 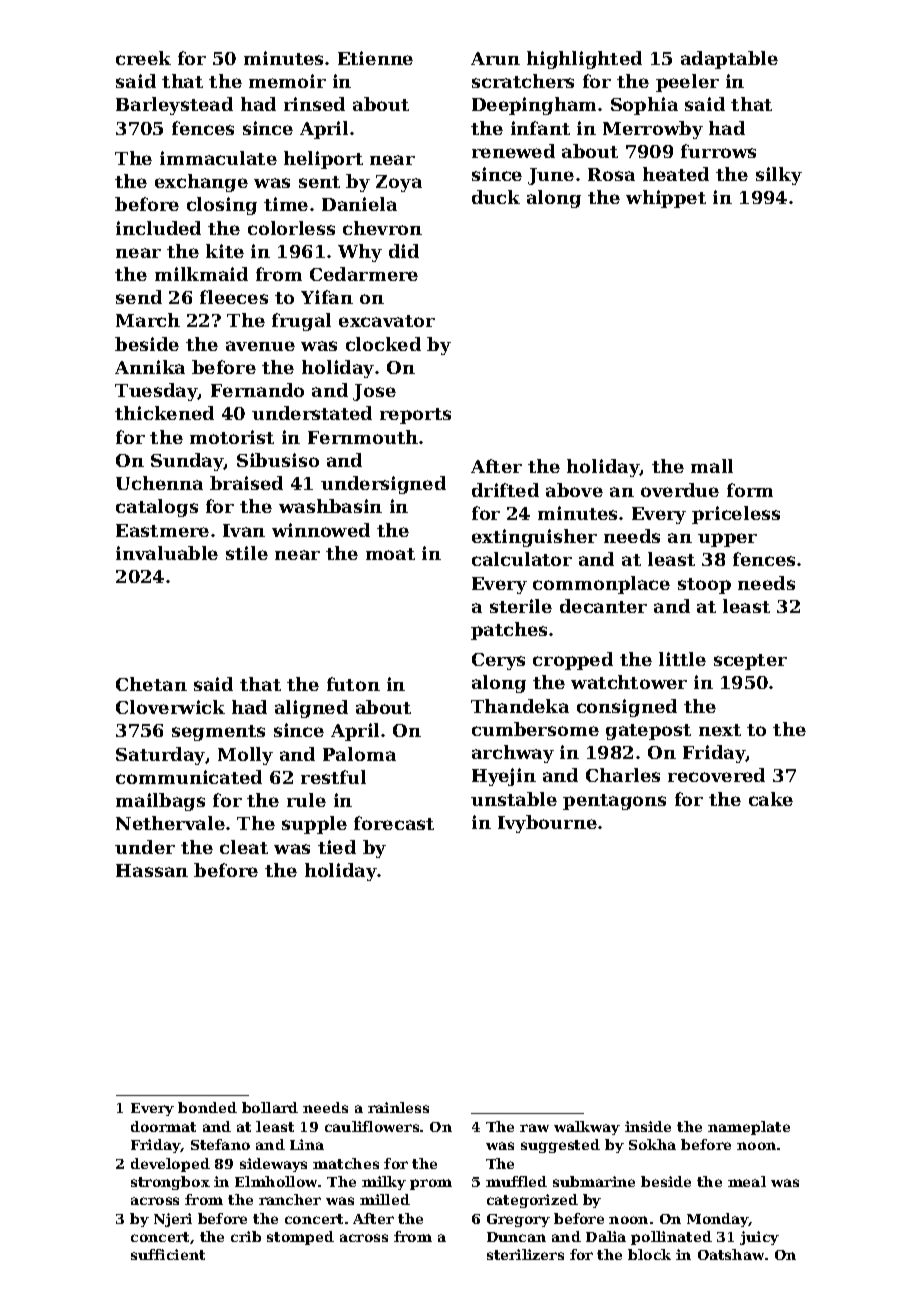 What do you see at coordinates (525, 1254) in the document?
I see `sterilizers` at bounding box center [525, 1254].
